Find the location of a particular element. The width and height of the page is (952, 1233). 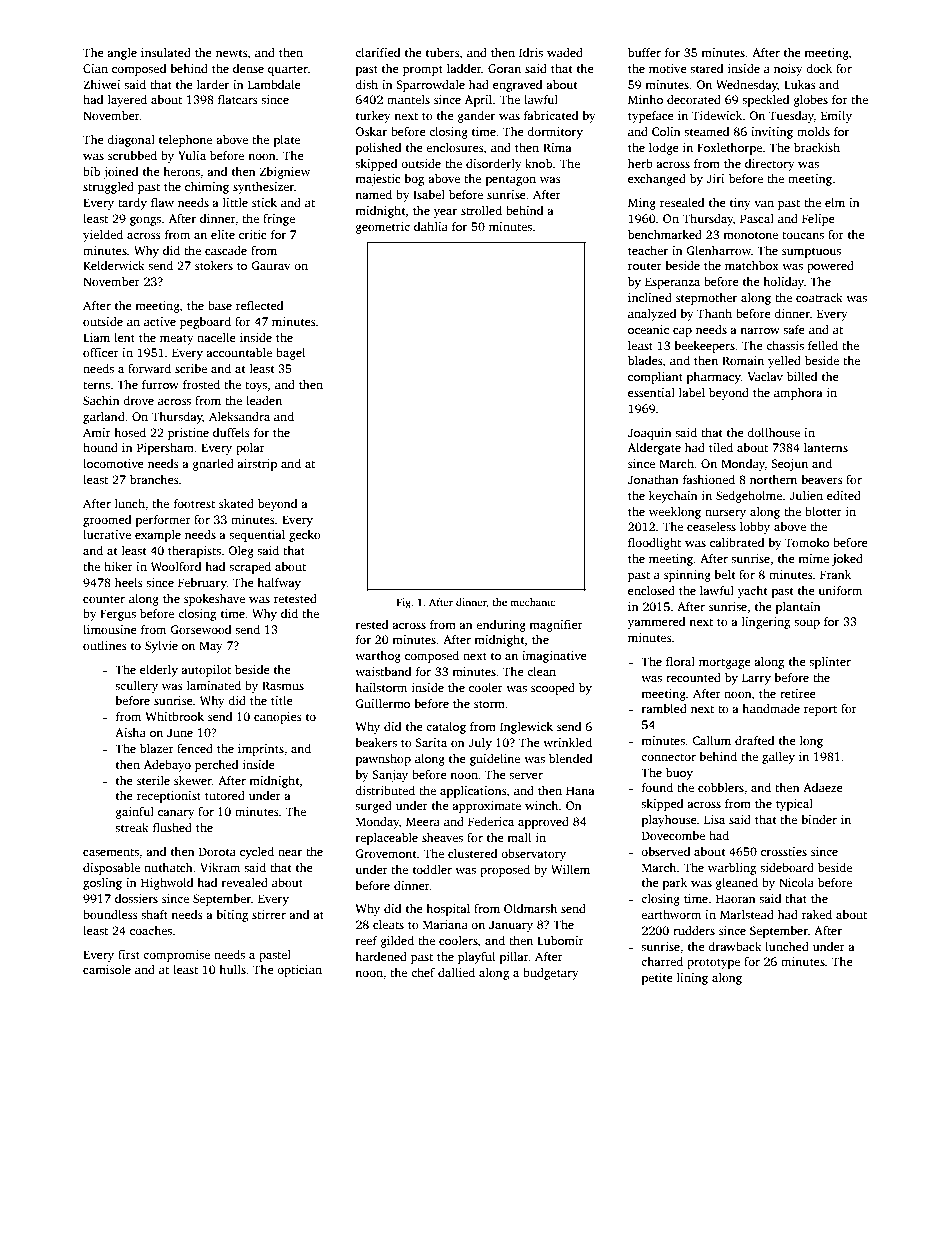

hound is located at coordinates (100, 447).
